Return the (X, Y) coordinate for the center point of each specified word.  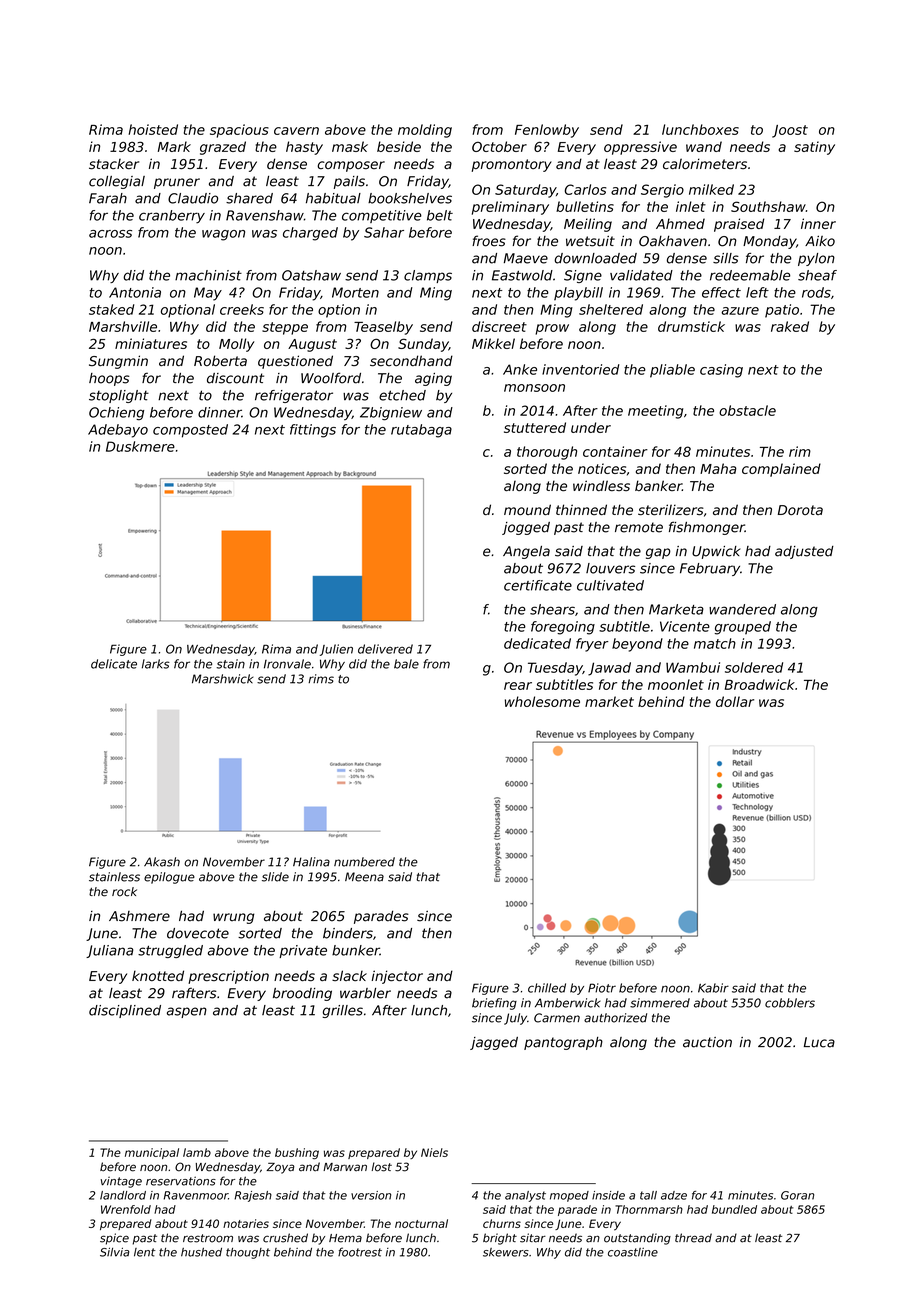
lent (145, 1252)
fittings (313, 431)
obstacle (747, 410)
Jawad (609, 669)
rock (124, 892)
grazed (223, 148)
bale (406, 664)
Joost (790, 131)
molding (425, 131)
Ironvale (287, 664)
